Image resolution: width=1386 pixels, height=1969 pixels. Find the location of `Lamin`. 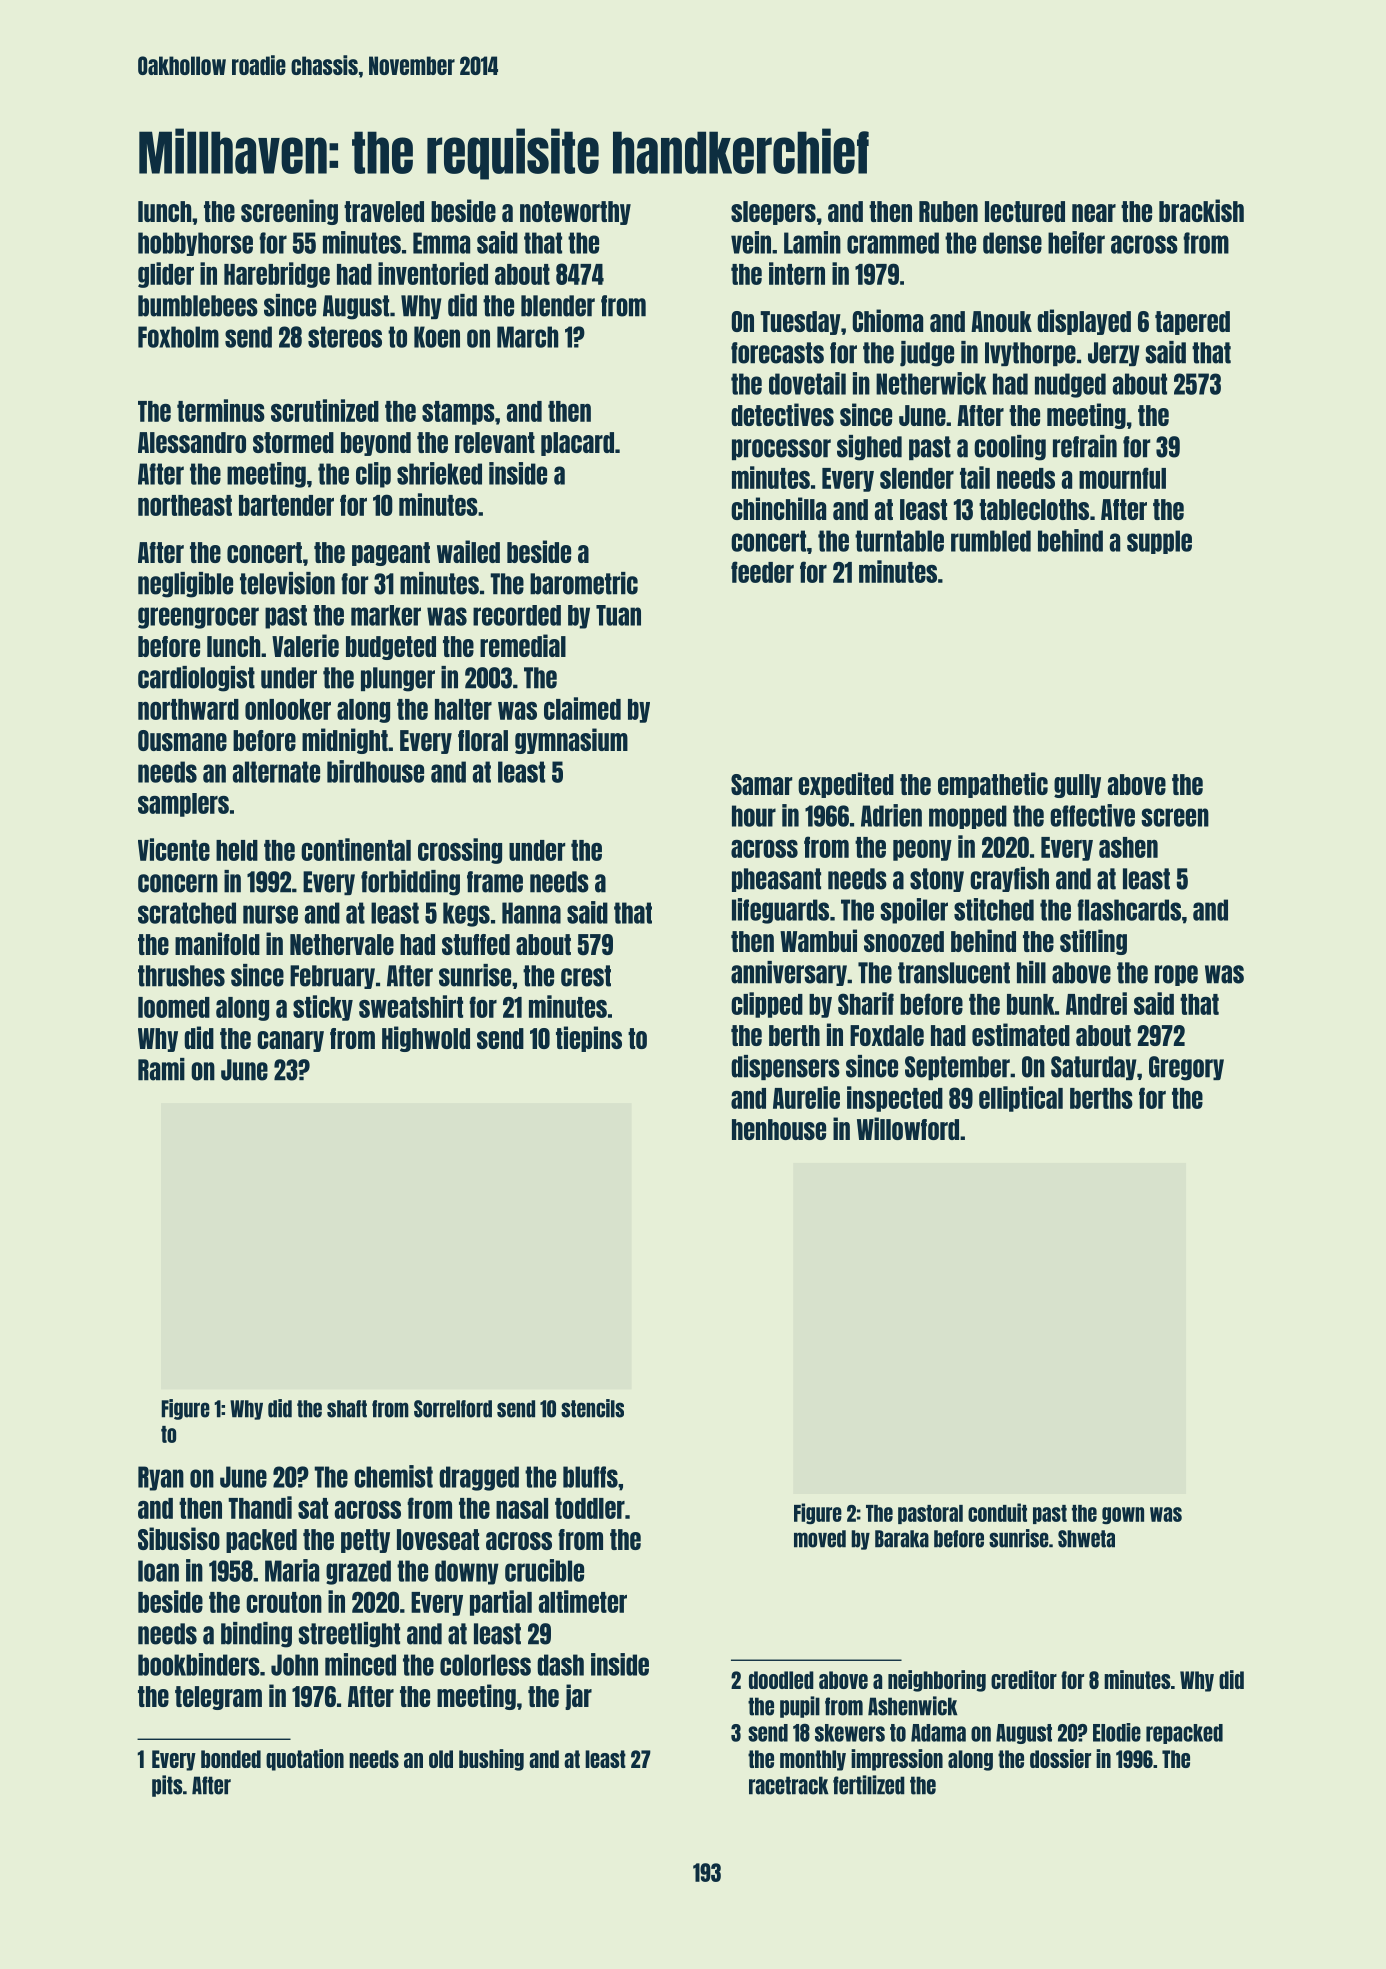

Lamin is located at coordinates (812, 242).
